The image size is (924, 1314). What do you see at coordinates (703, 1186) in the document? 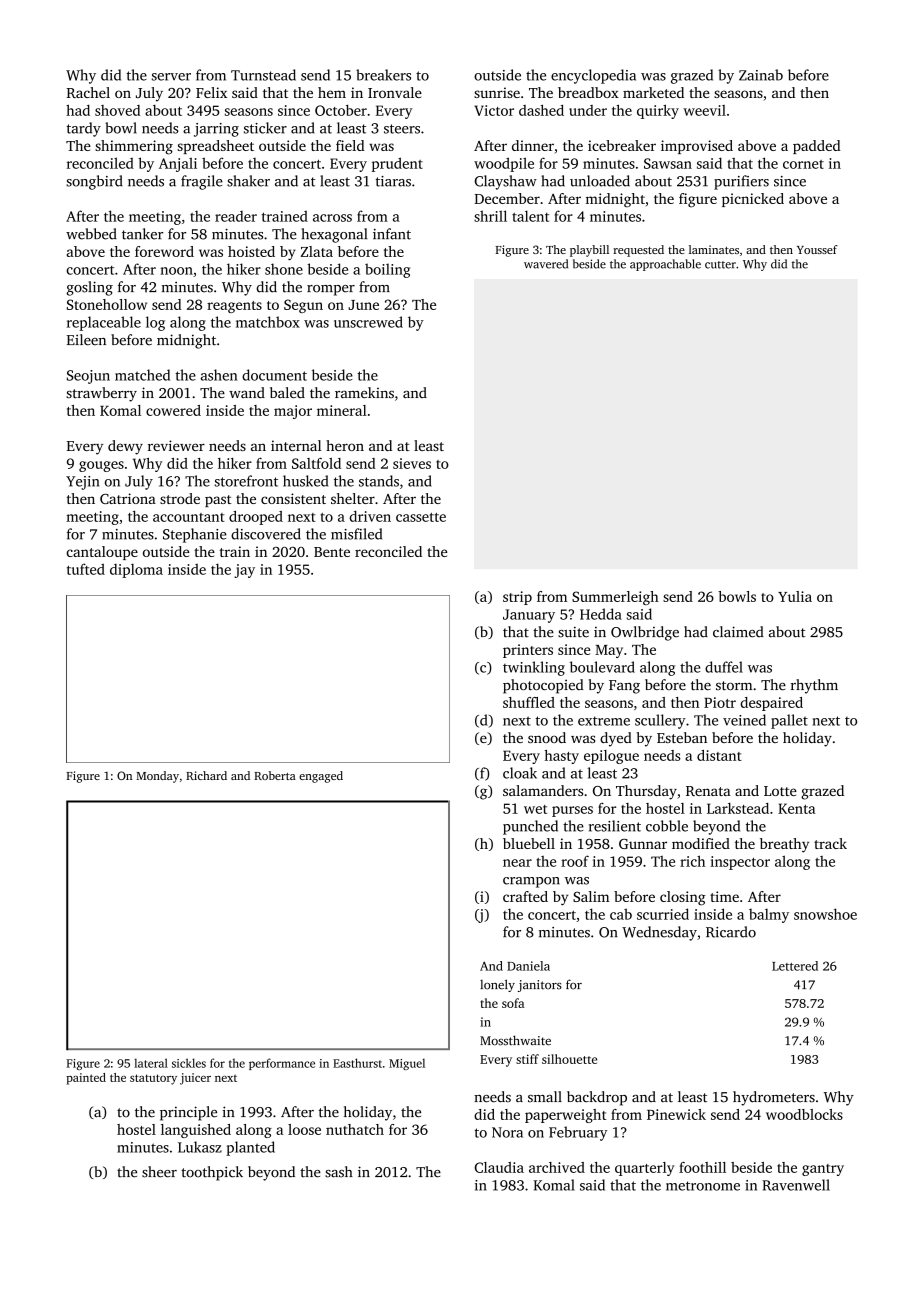
I see `metronome` at bounding box center [703, 1186].
